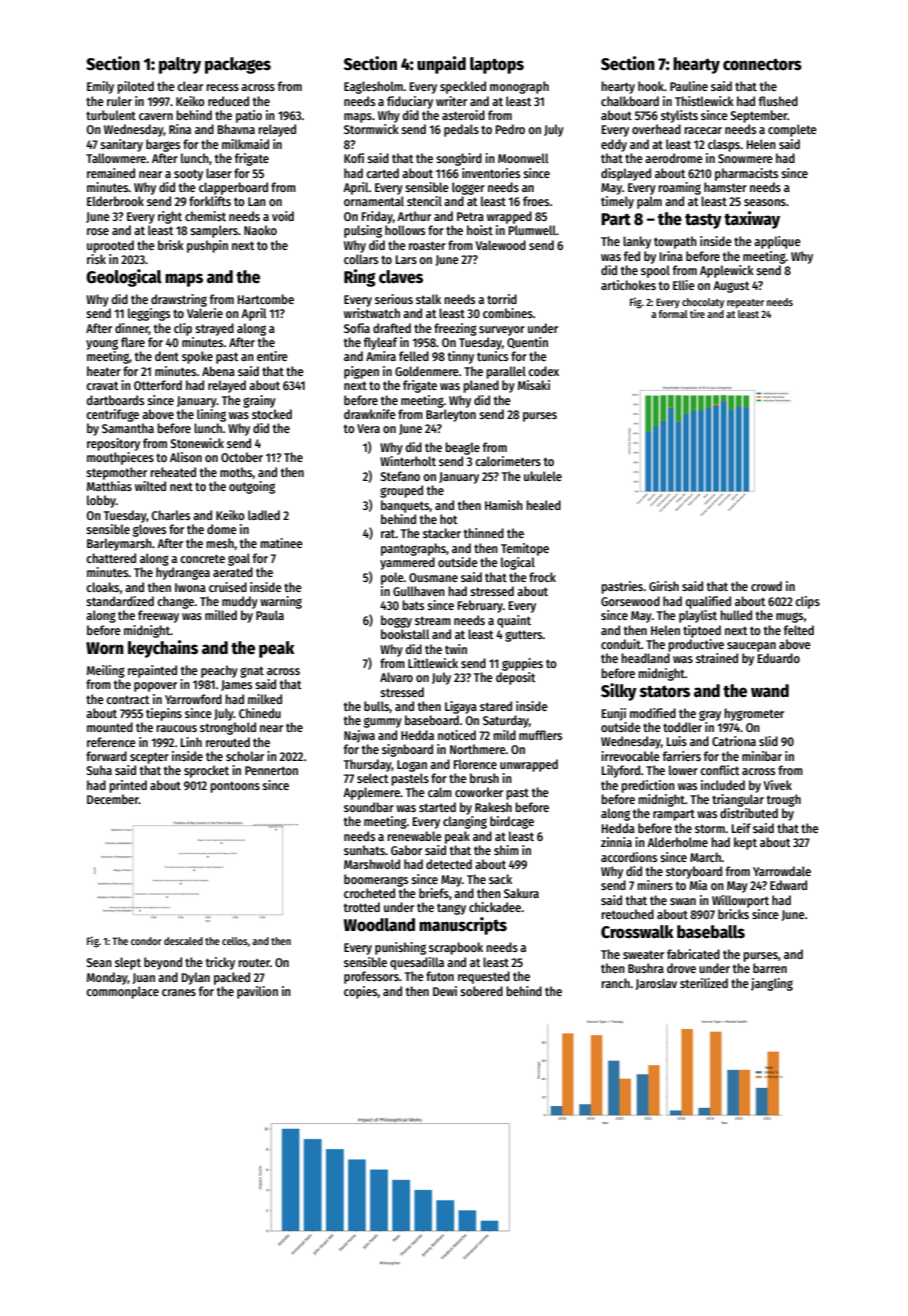 The height and width of the image is (1316, 908). I want to click on crowd, so click(766, 586).
